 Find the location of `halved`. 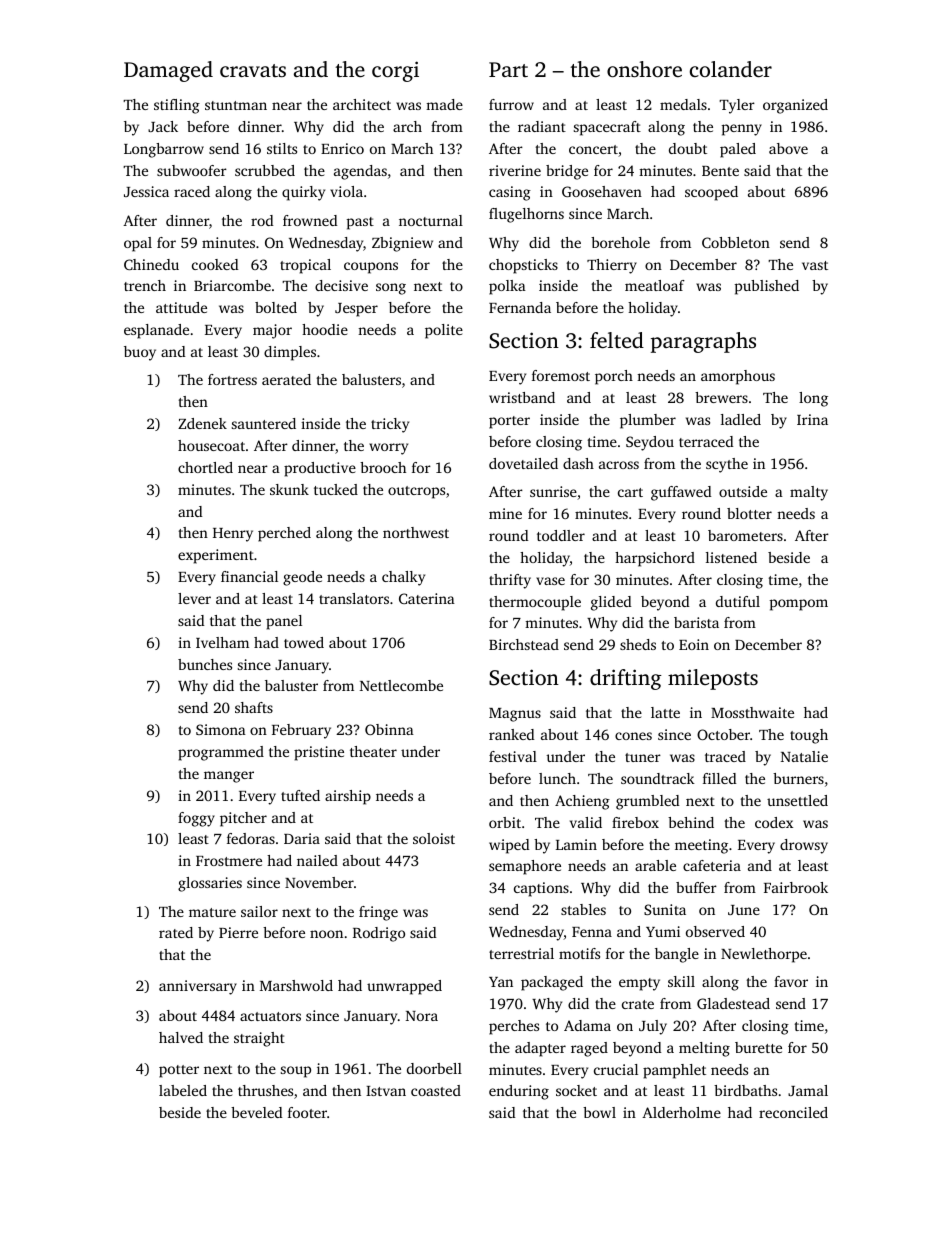

halved is located at coordinates (181, 1037).
